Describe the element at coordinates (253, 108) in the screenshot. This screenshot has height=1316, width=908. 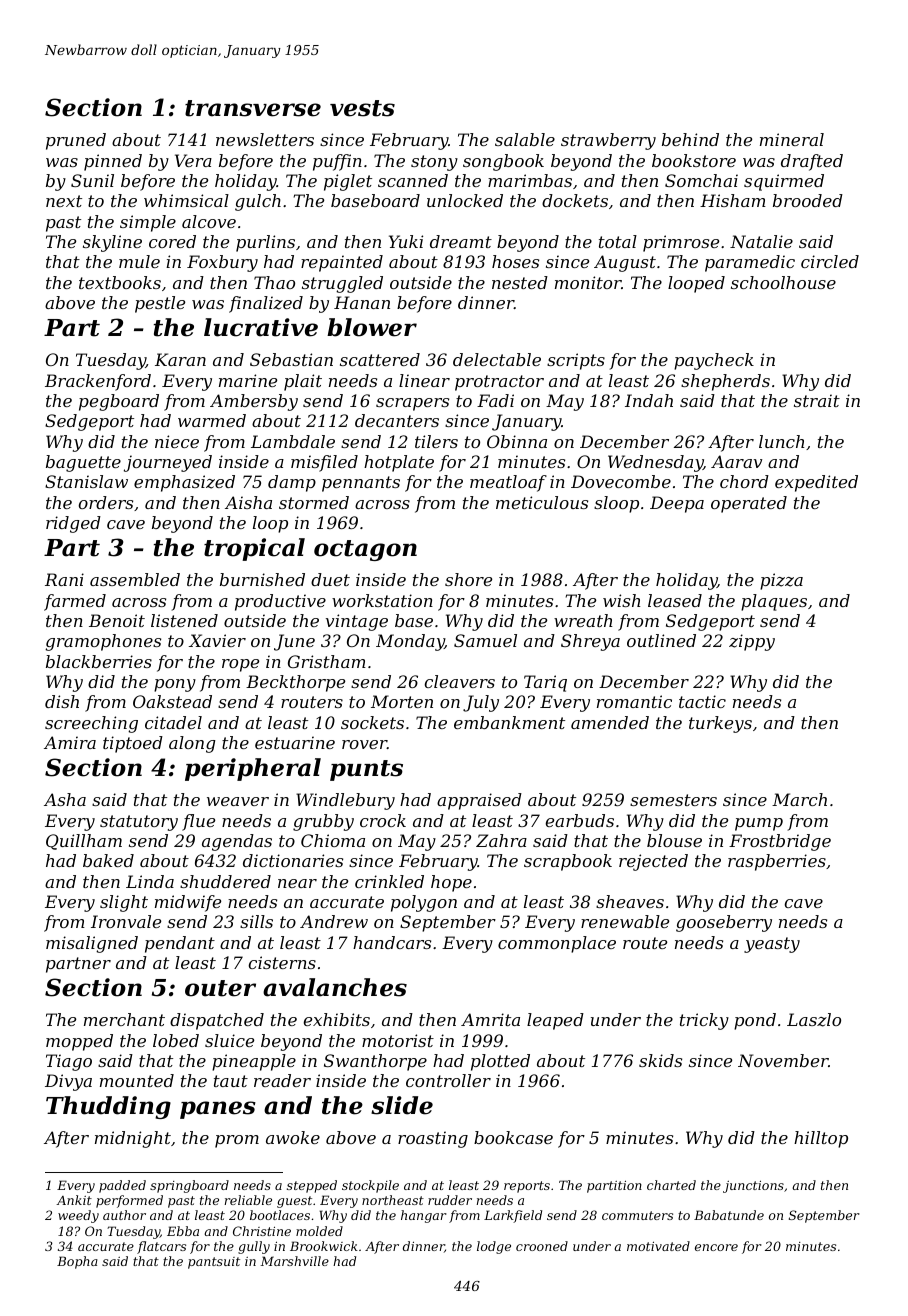
I see `transverse` at that location.
